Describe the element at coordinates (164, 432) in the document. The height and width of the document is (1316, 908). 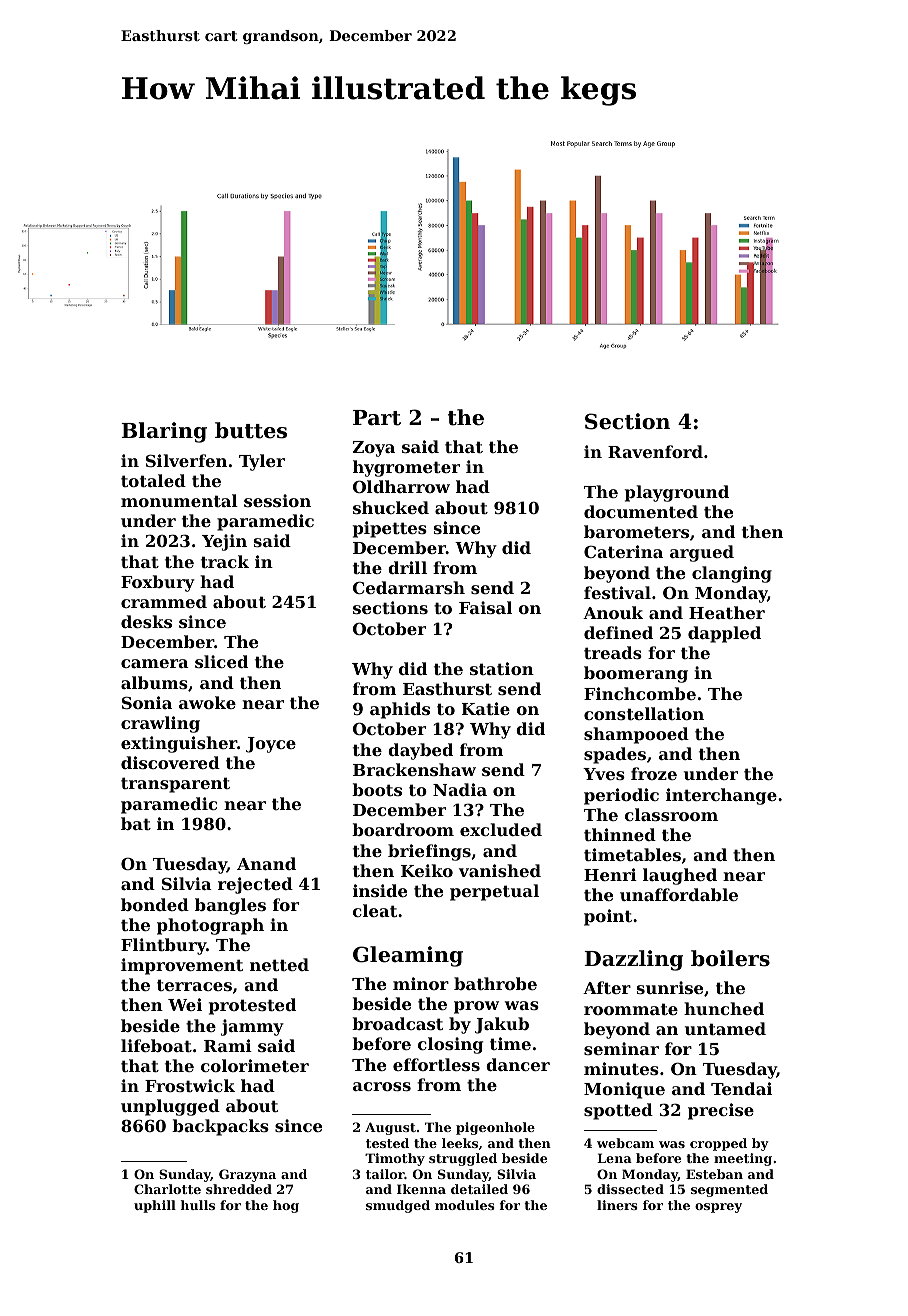
I see `Blaring` at that location.
